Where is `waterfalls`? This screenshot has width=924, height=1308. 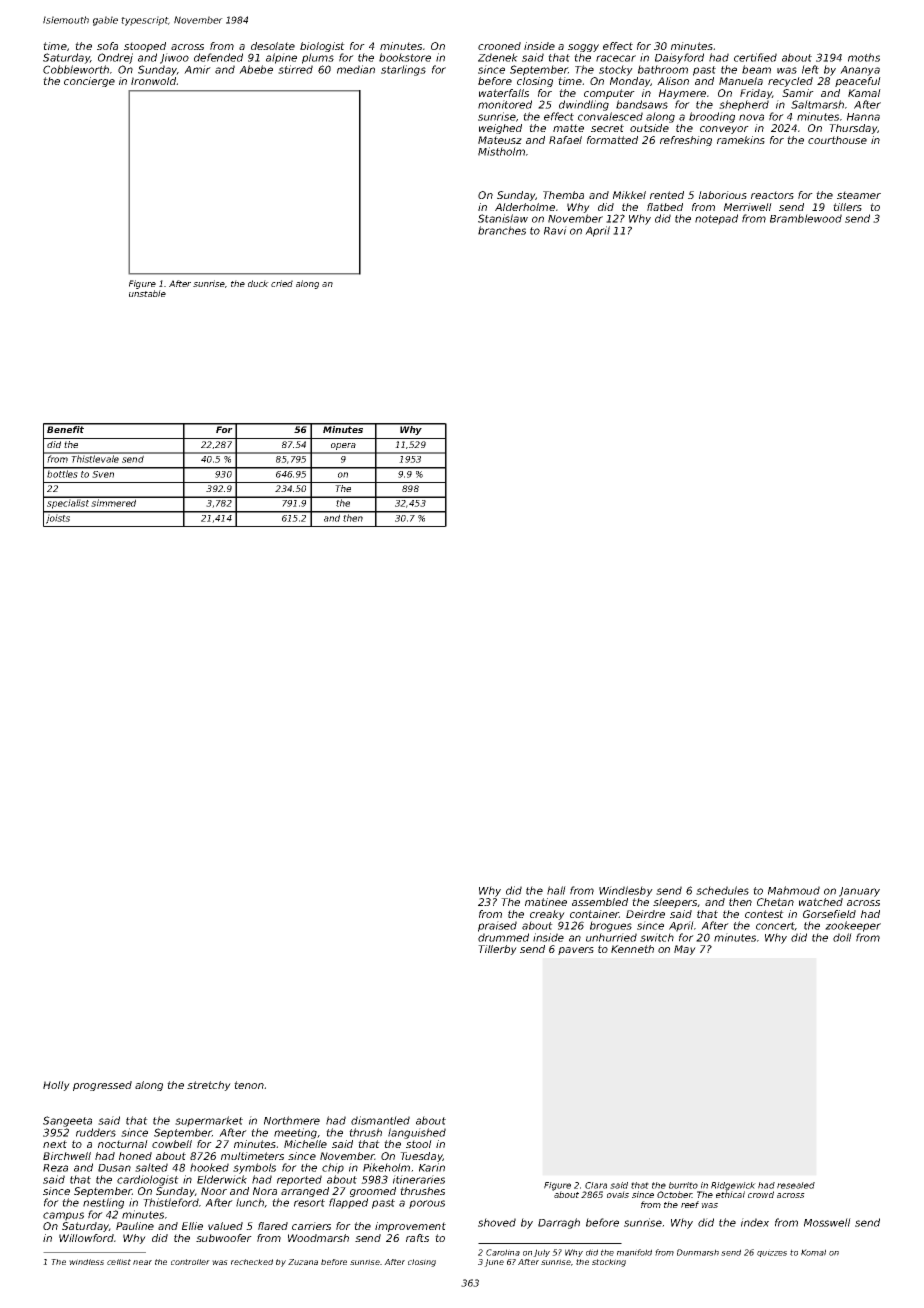
waterfalls is located at coordinates (504, 93).
